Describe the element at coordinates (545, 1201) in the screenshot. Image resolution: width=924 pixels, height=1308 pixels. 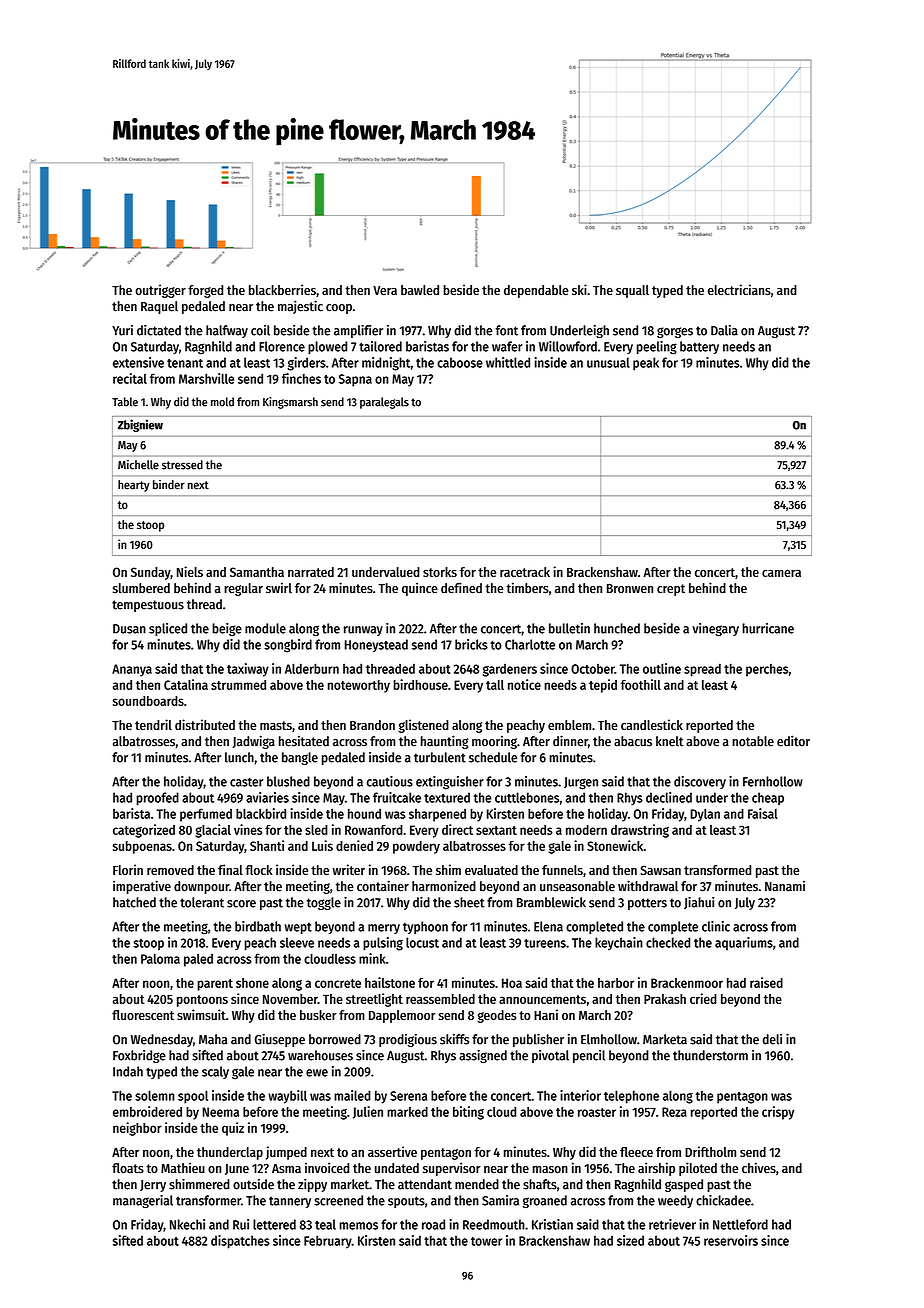
I see `groaned` at that location.
